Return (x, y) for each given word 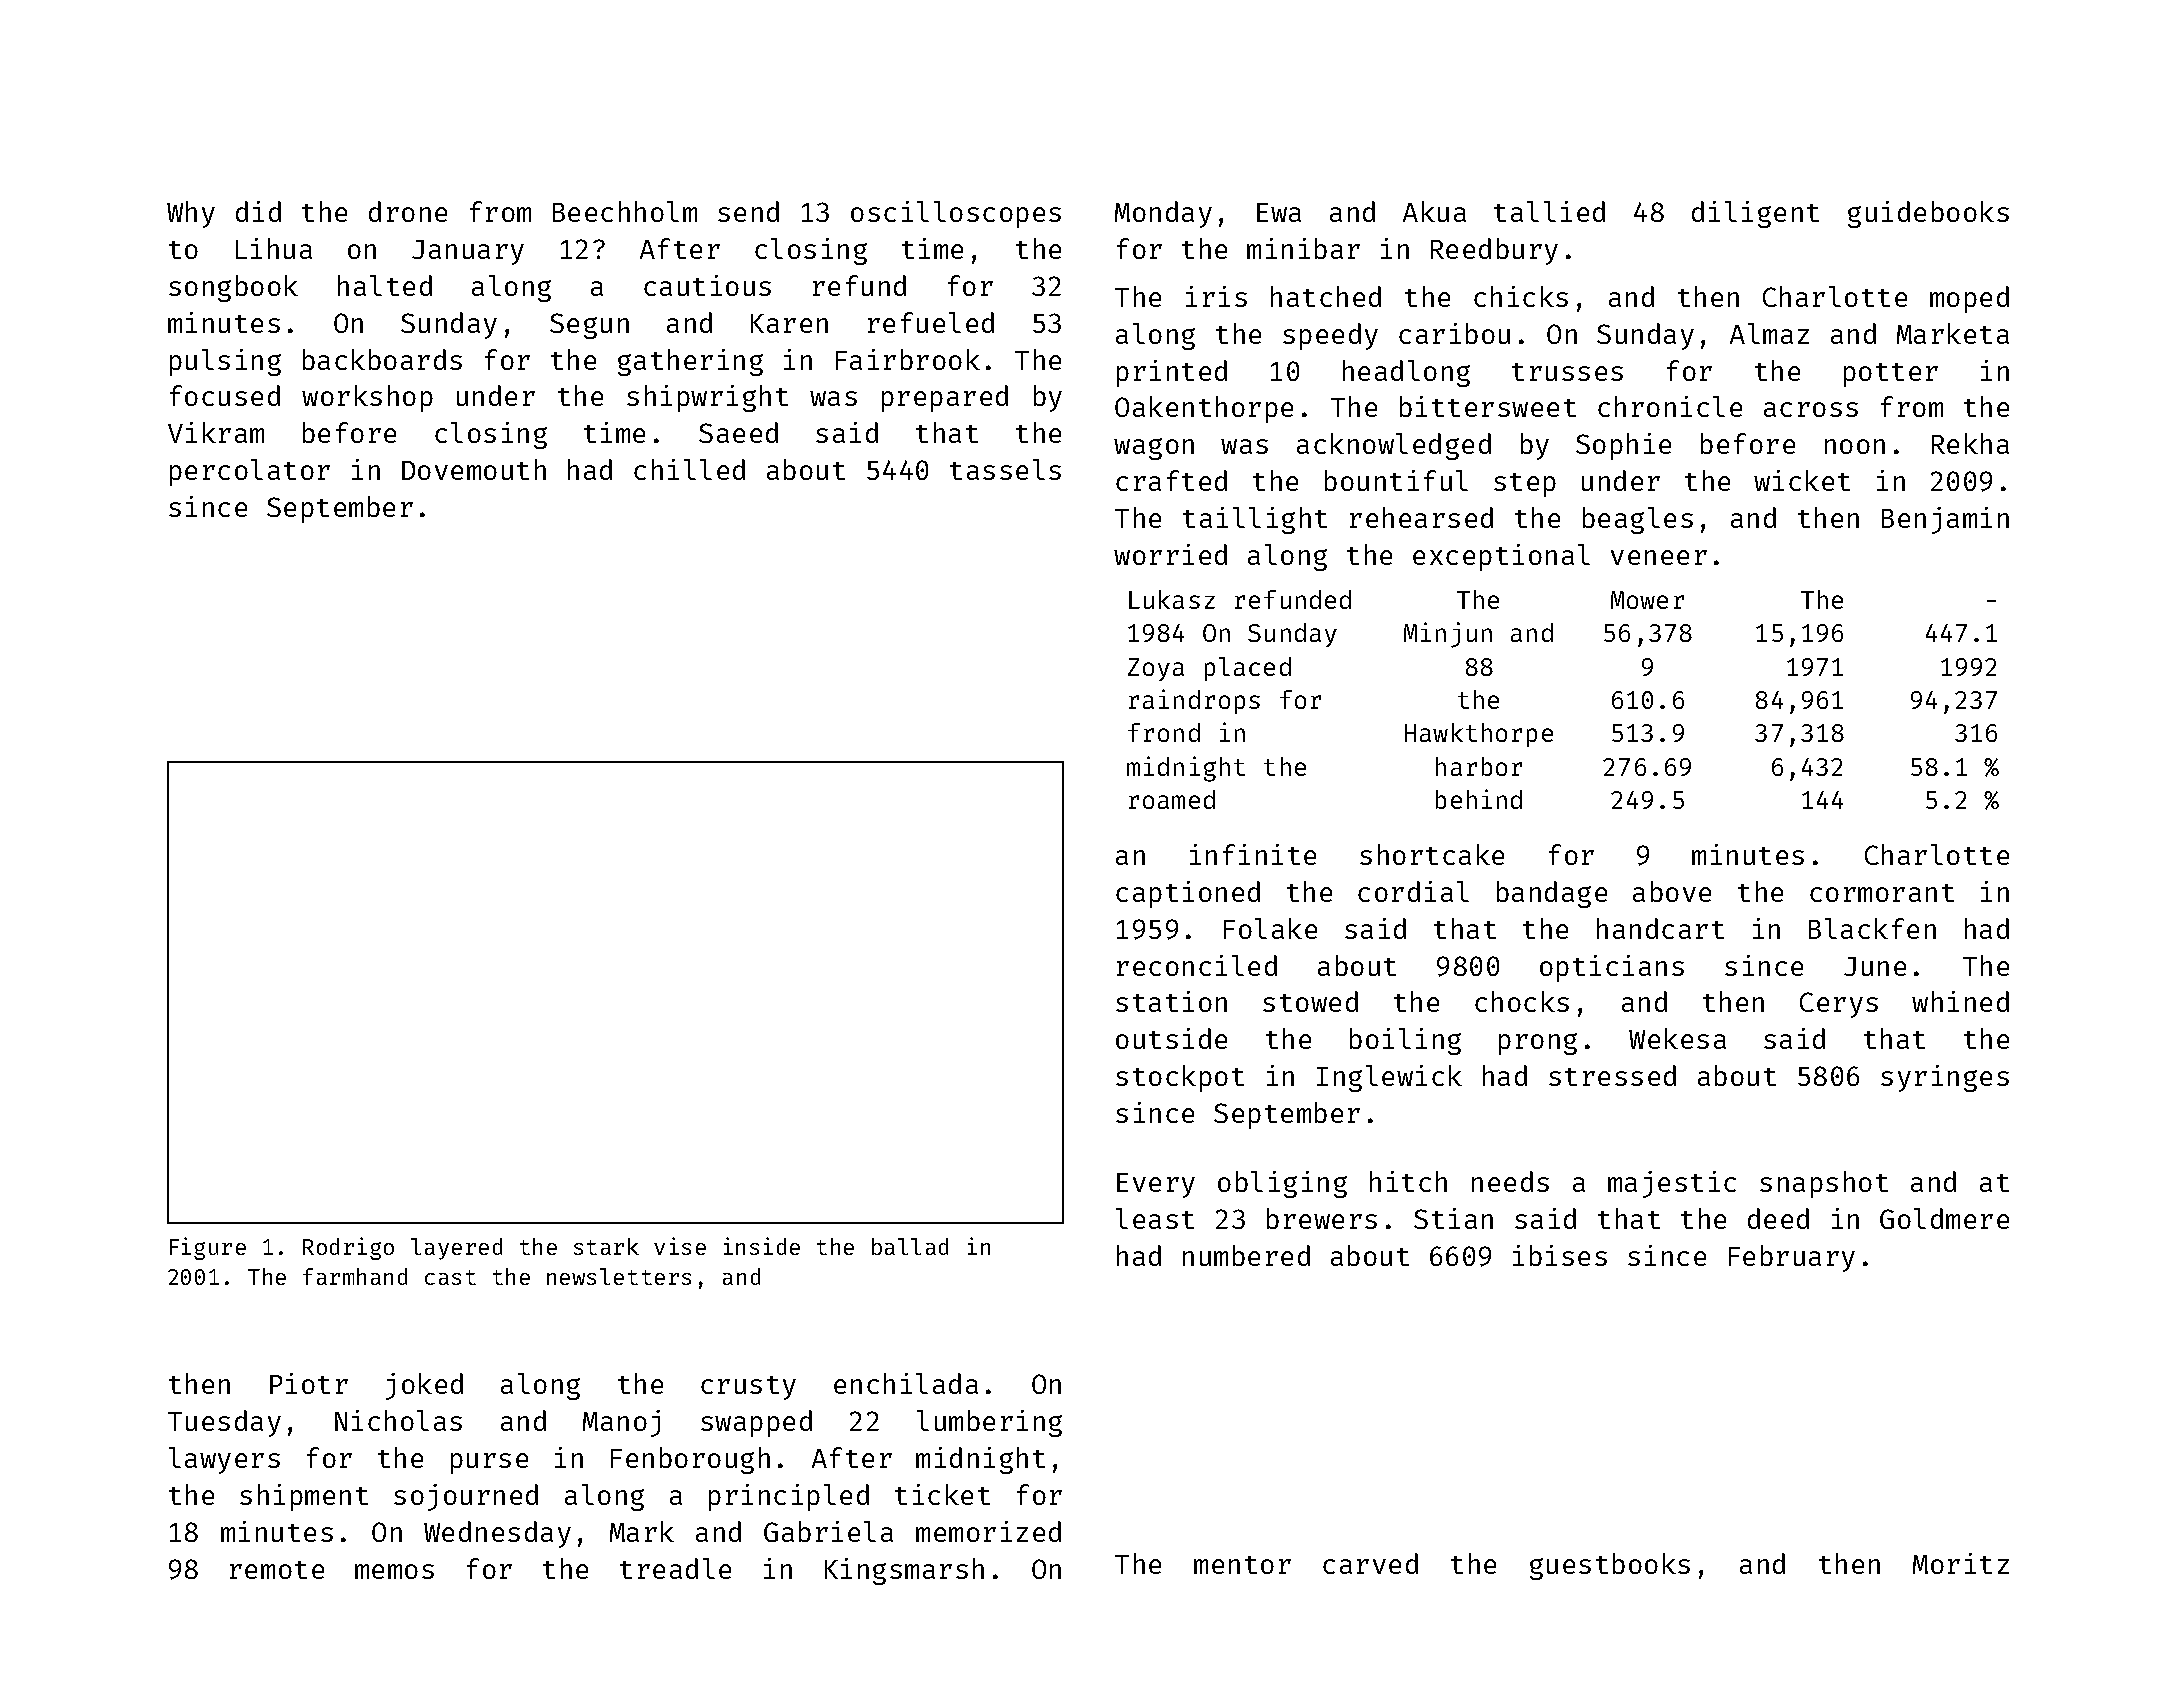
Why (191, 214)
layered (456, 1249)
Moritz (1961, 1563)
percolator (250, 472)
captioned (1188, 894)
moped (1969, 299)
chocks (1522, 1001)
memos (394, 1571)
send (748, 211)
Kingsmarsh (904, 1571)
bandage (1552, 894)
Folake (1270, 928)
